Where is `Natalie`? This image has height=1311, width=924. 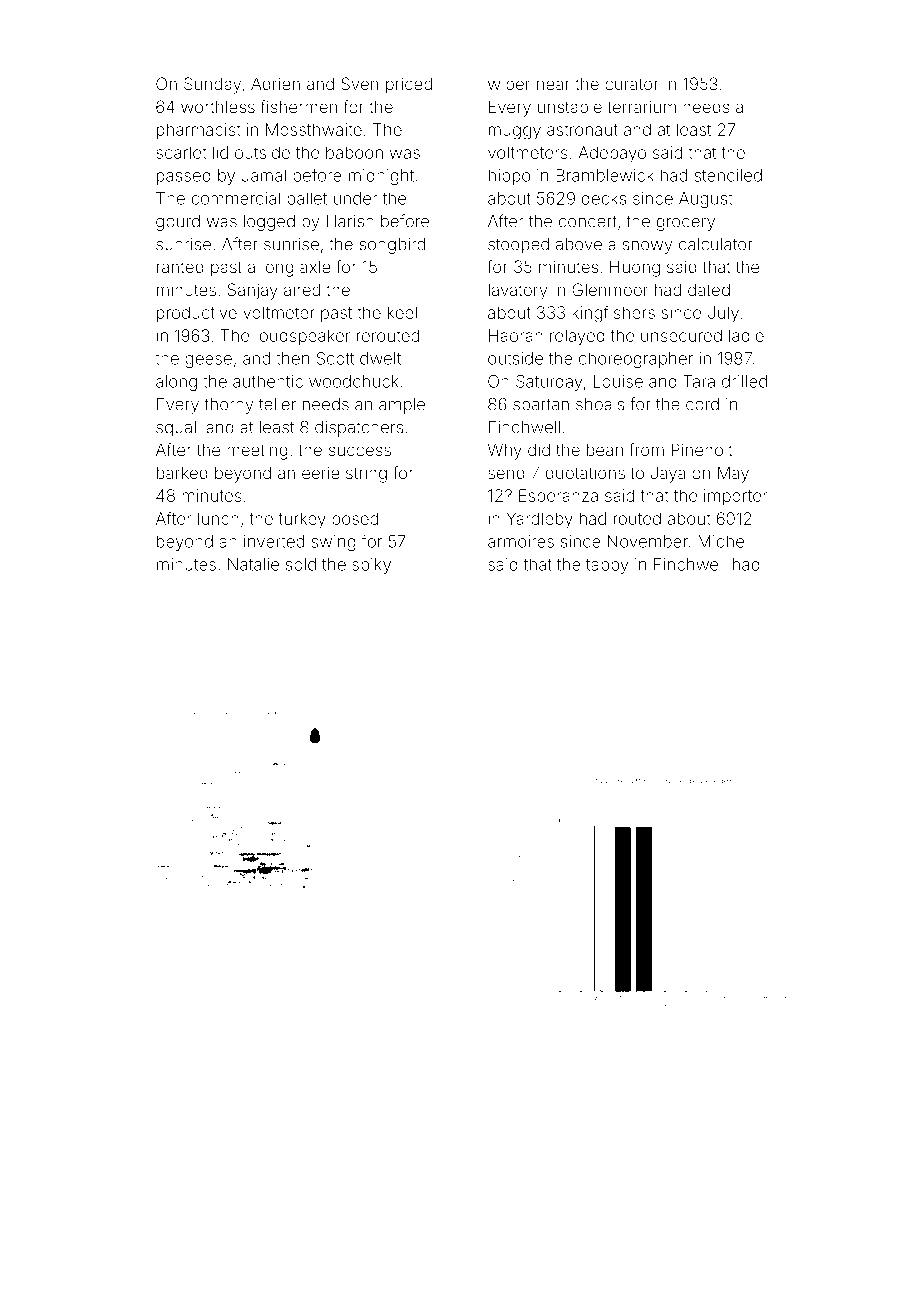
Natalie is located at coordinates (253, 564).
